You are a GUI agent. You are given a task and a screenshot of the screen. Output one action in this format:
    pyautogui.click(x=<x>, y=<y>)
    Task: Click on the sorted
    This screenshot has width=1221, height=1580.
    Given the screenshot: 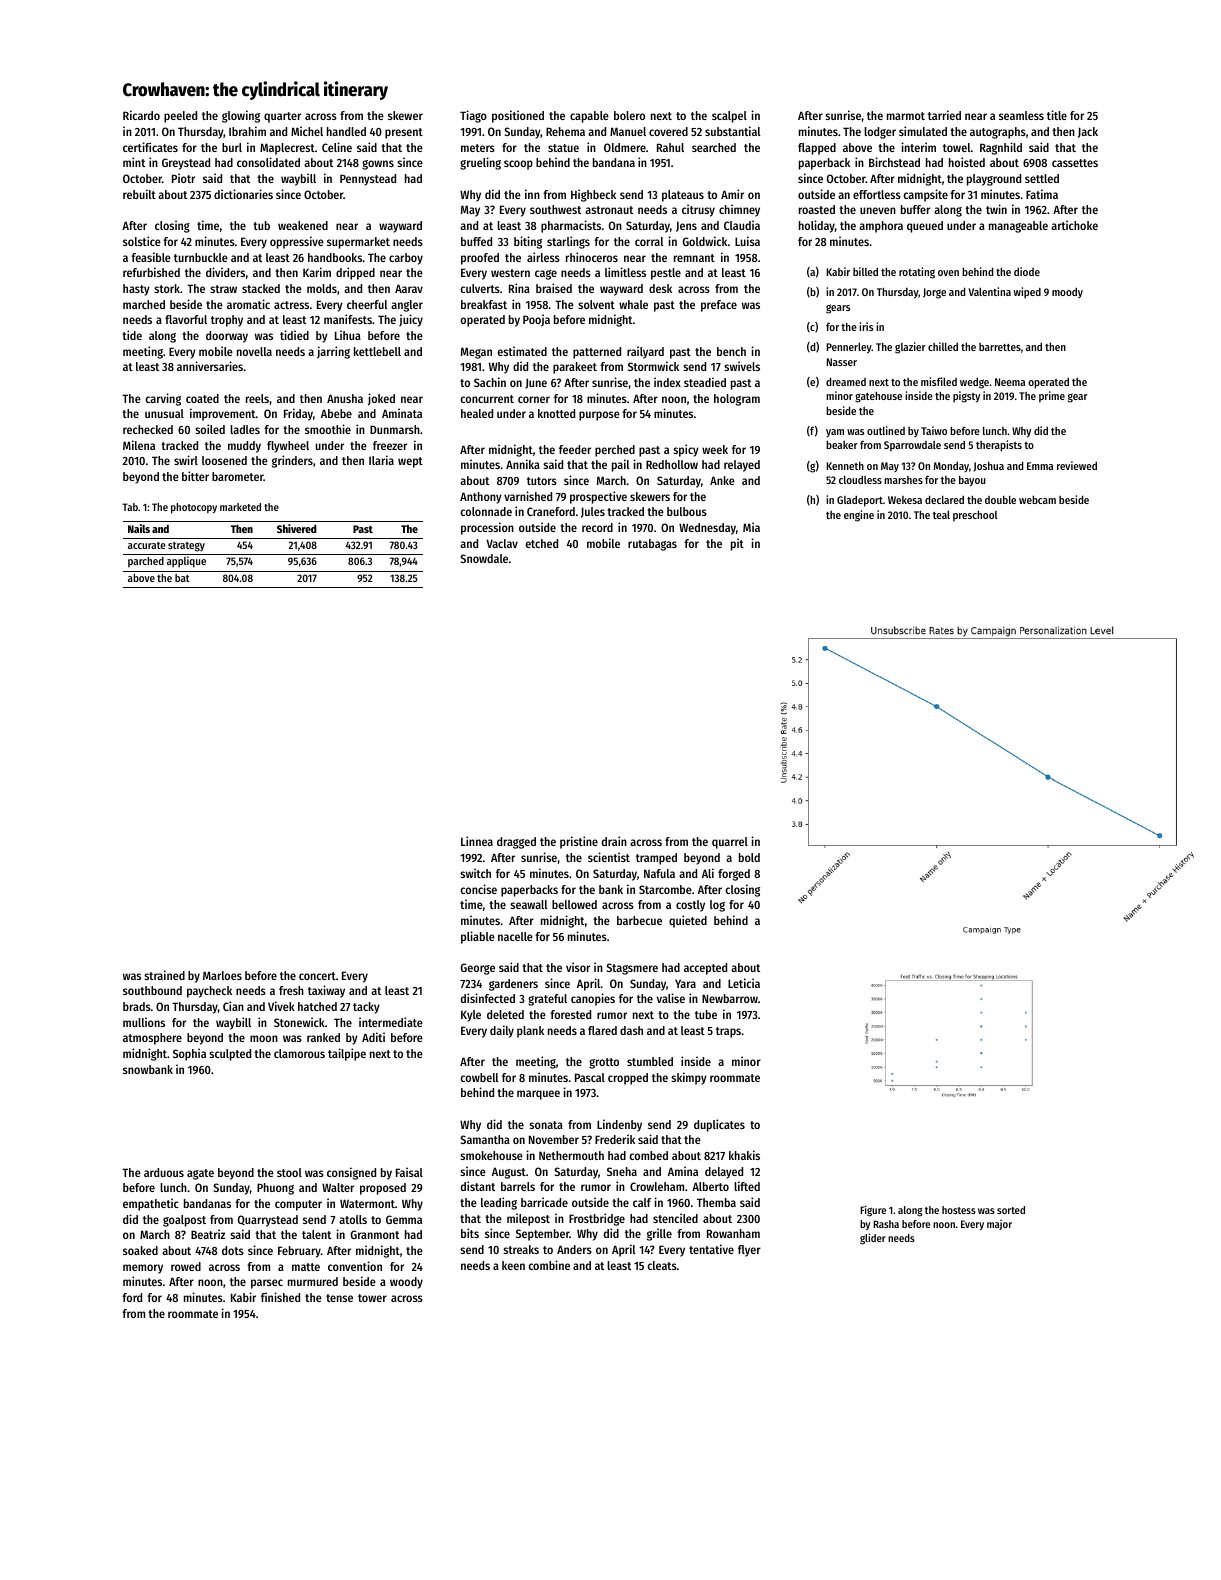 What is the action you would take?
    pyautogui.click(x=1011, y=1210)
